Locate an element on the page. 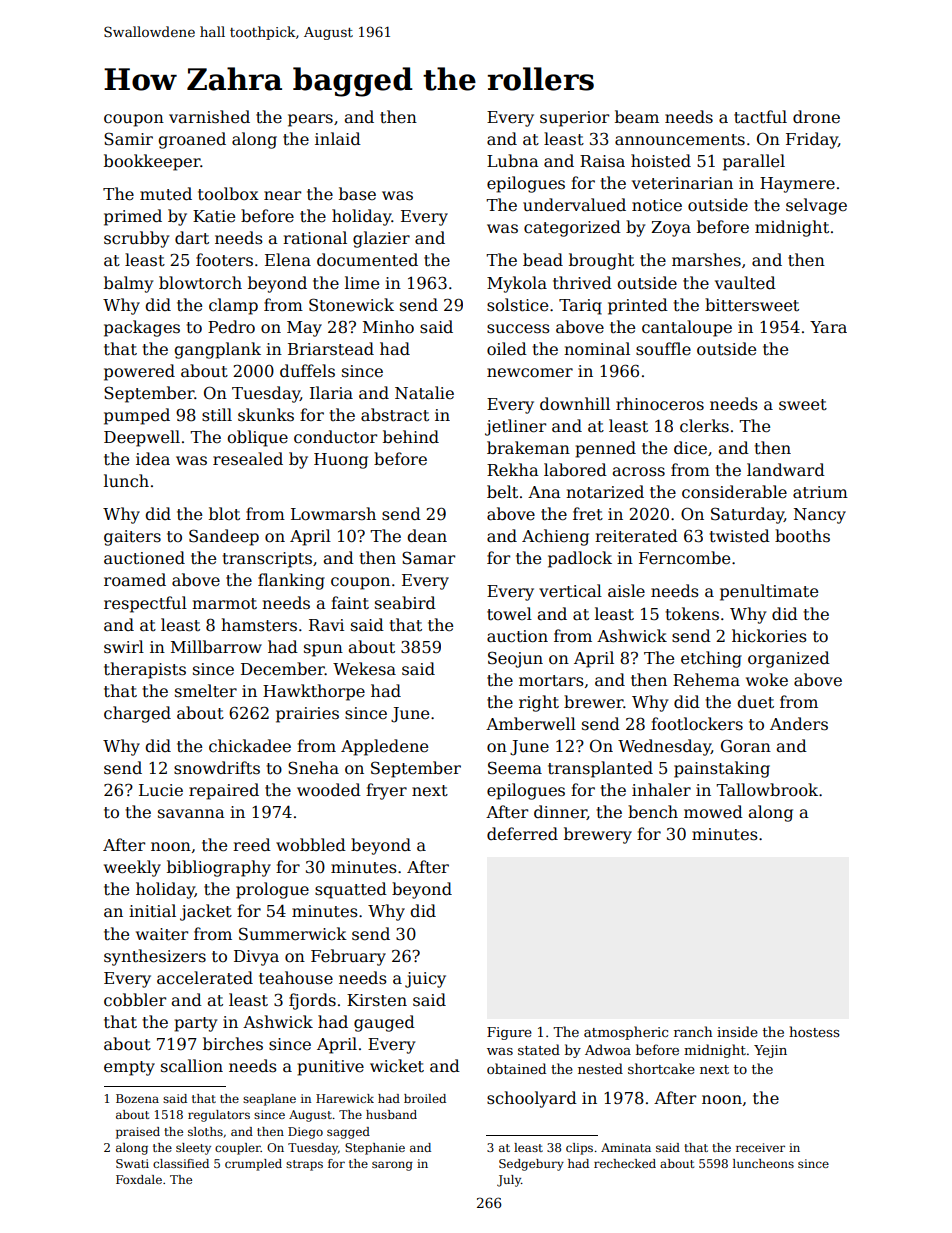  considerable is located at coordinates (734, 492).
